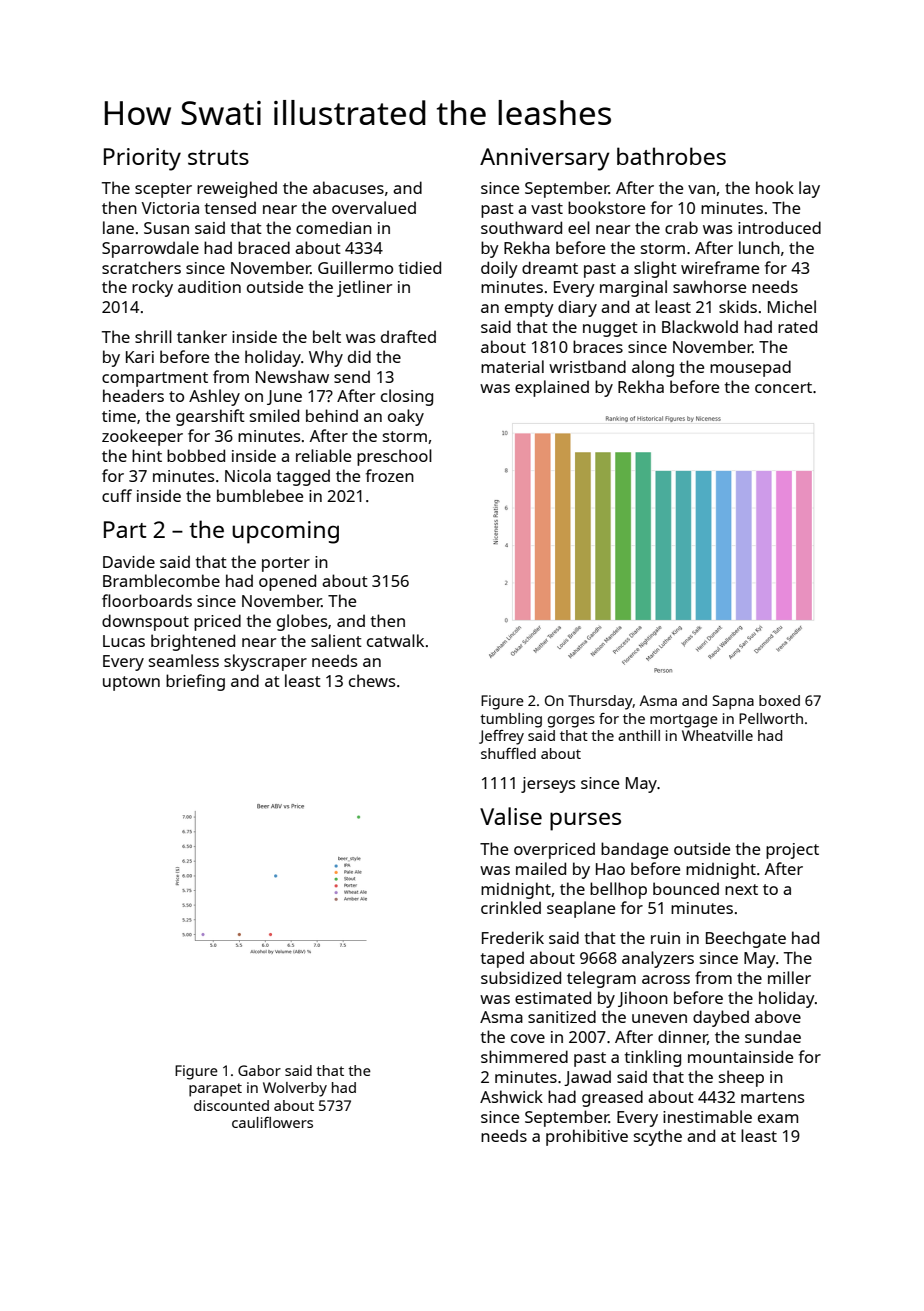 The image size is (924, 1311). I want to click on Gabor, so click(259, 1070).
